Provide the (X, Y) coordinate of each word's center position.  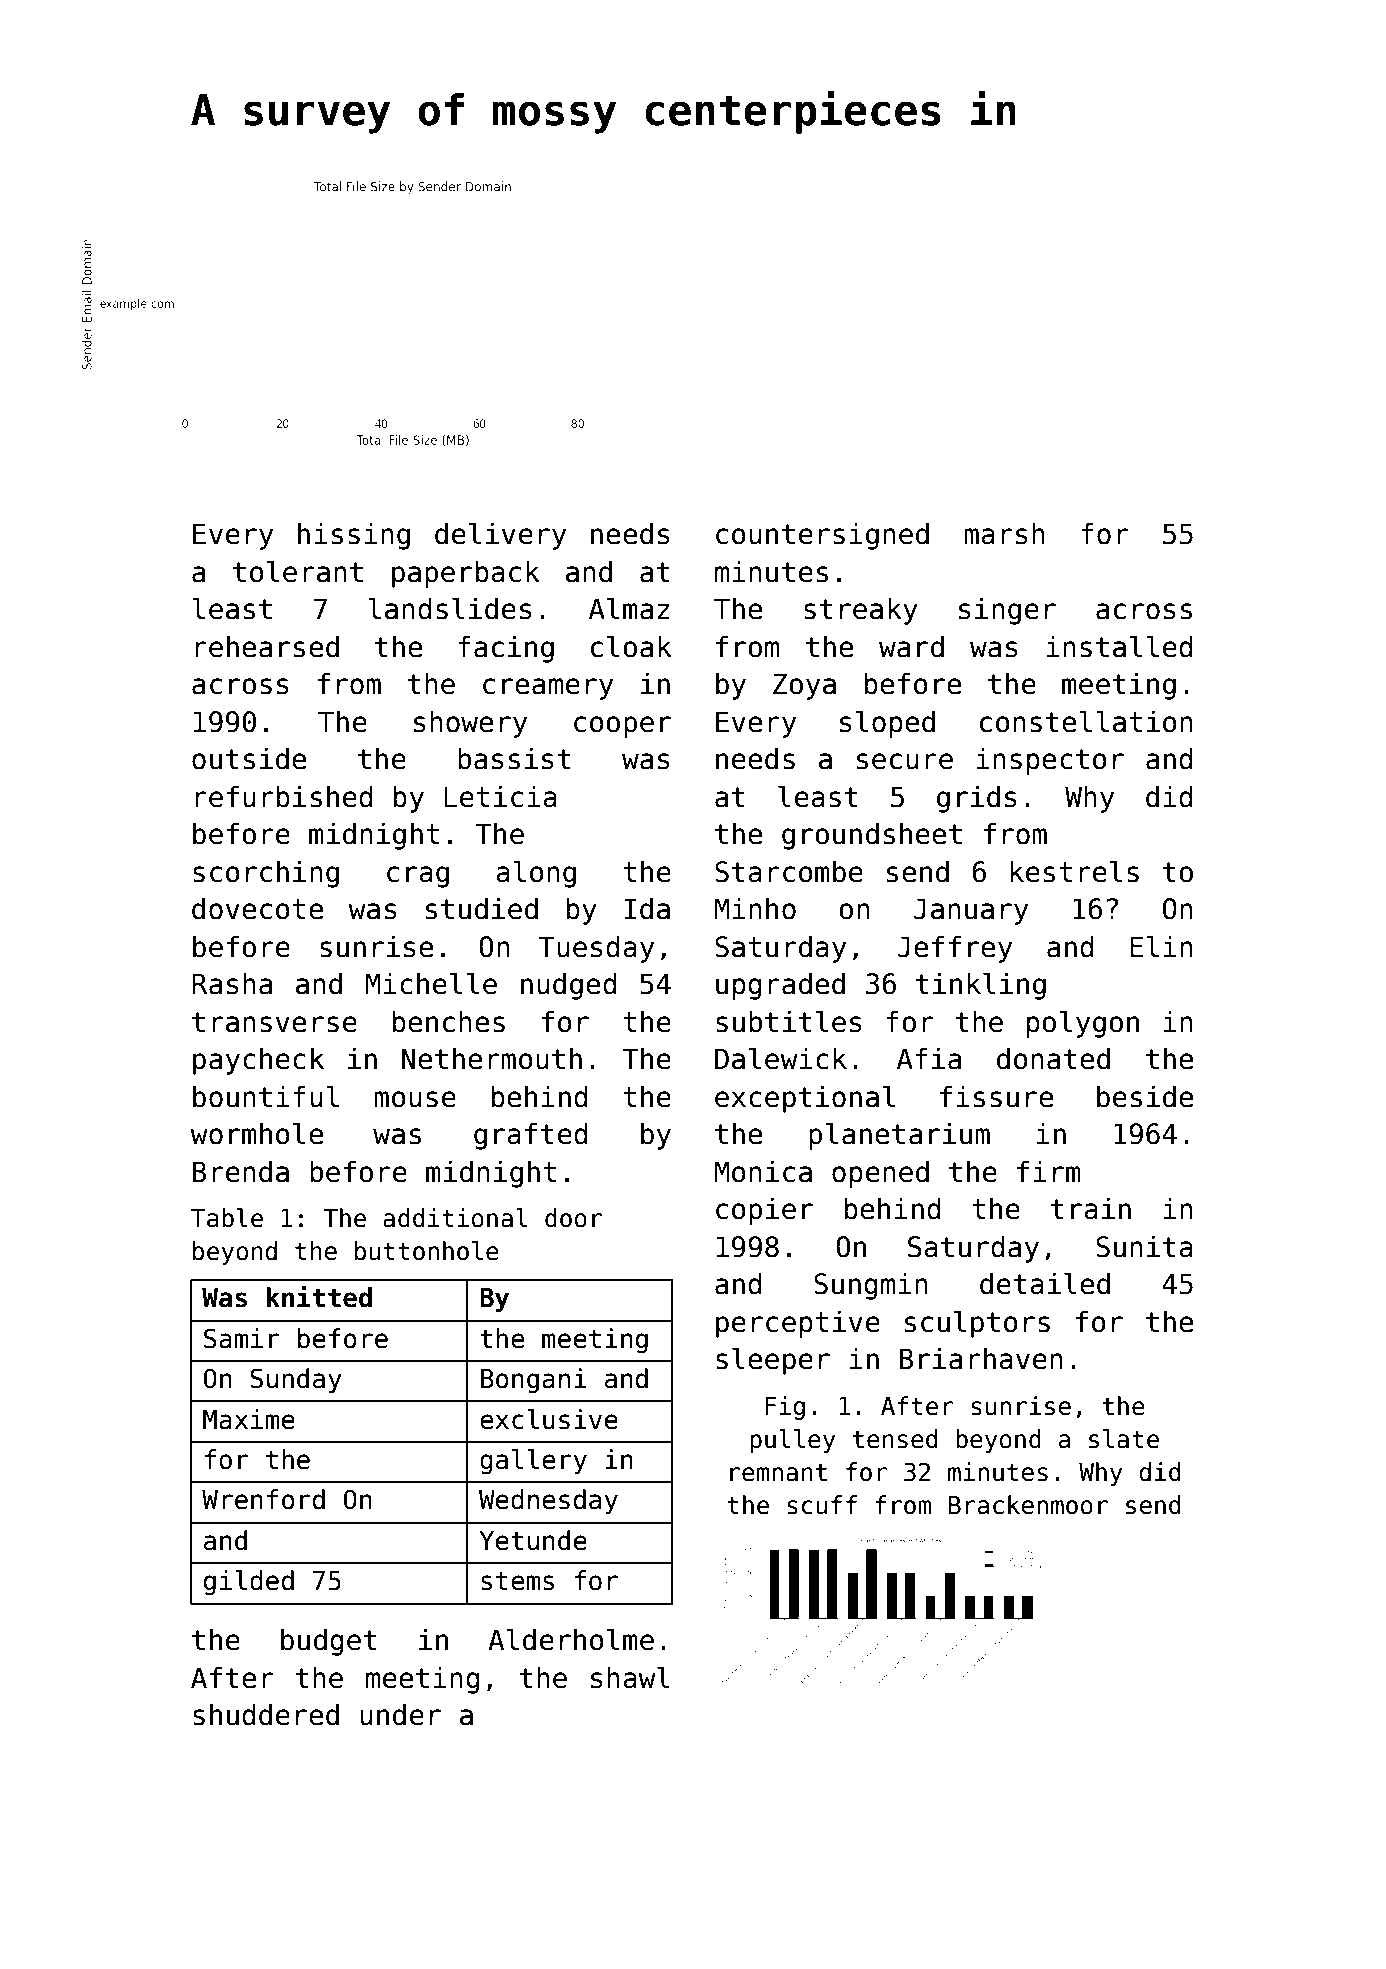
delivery (500, 536)
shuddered (266, 1714)
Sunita (1144, 1246)
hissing (354, 536)
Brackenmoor (1028, 1505)
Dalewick (781, 1058)
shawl (630, 1677)
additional (455, 1218)
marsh (1004, 533)
